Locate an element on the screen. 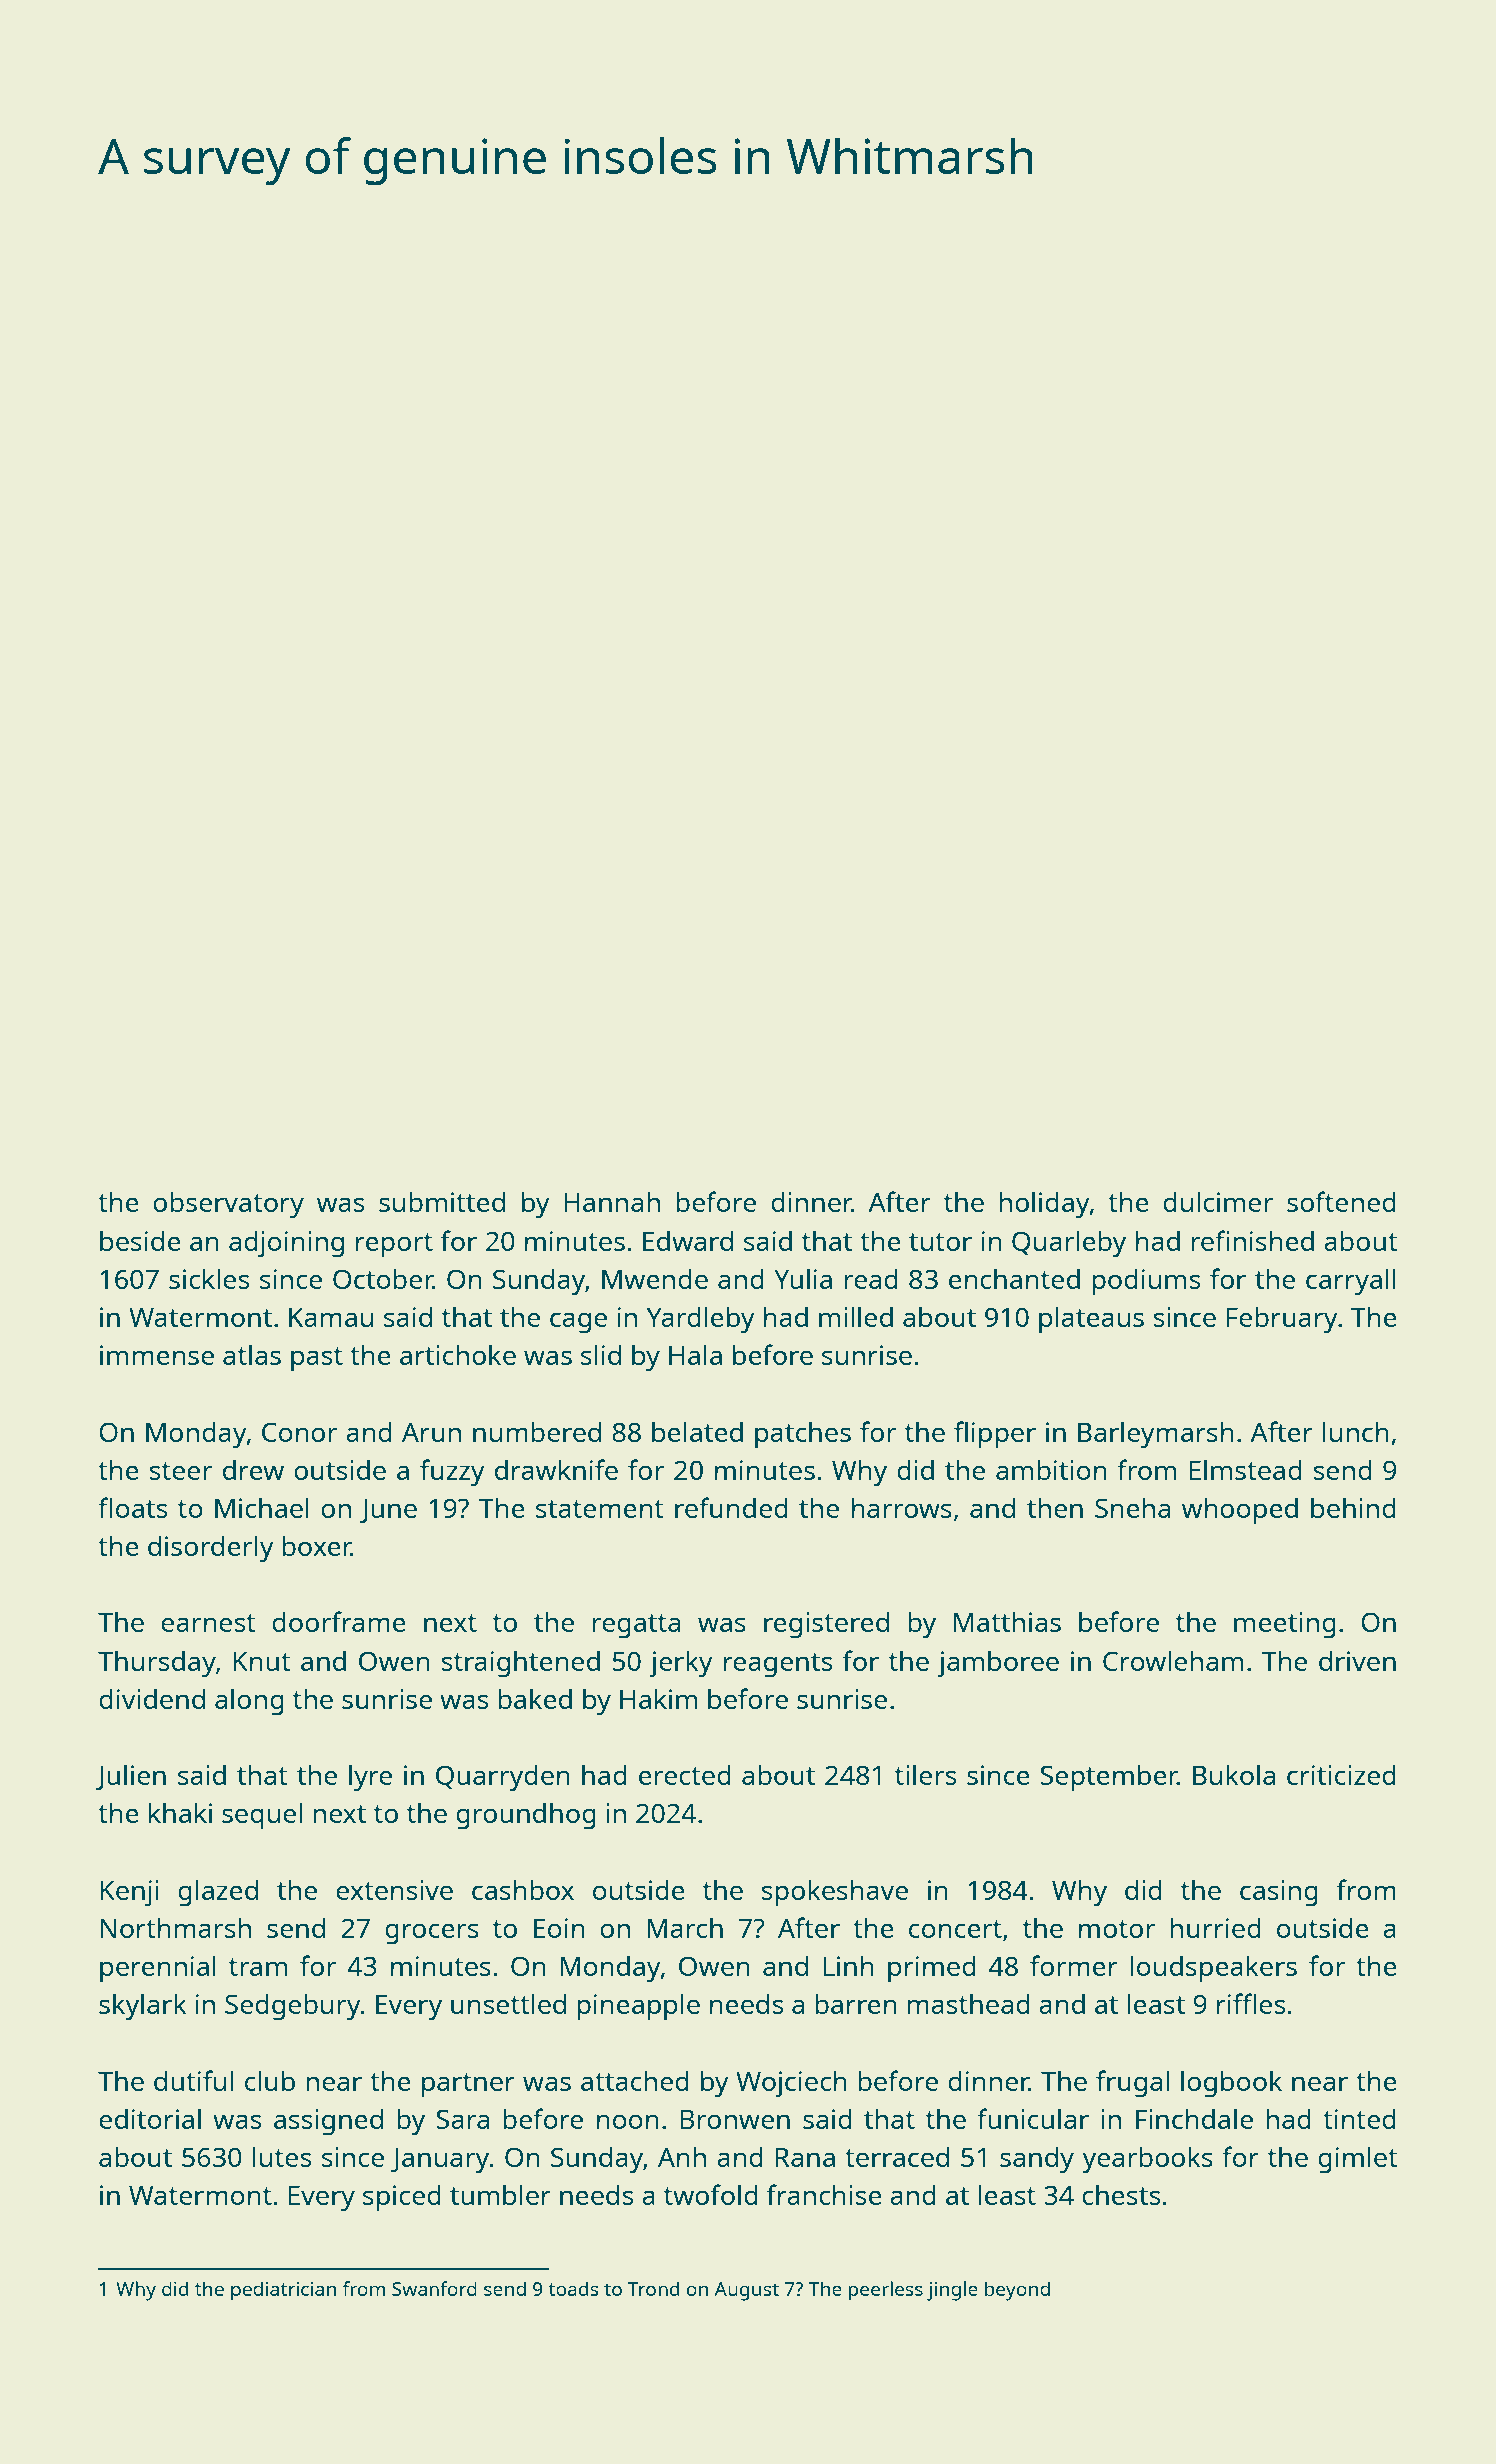 This screenshot has height=2464, width=1496. February is located at coordinates (1282, 1320).
